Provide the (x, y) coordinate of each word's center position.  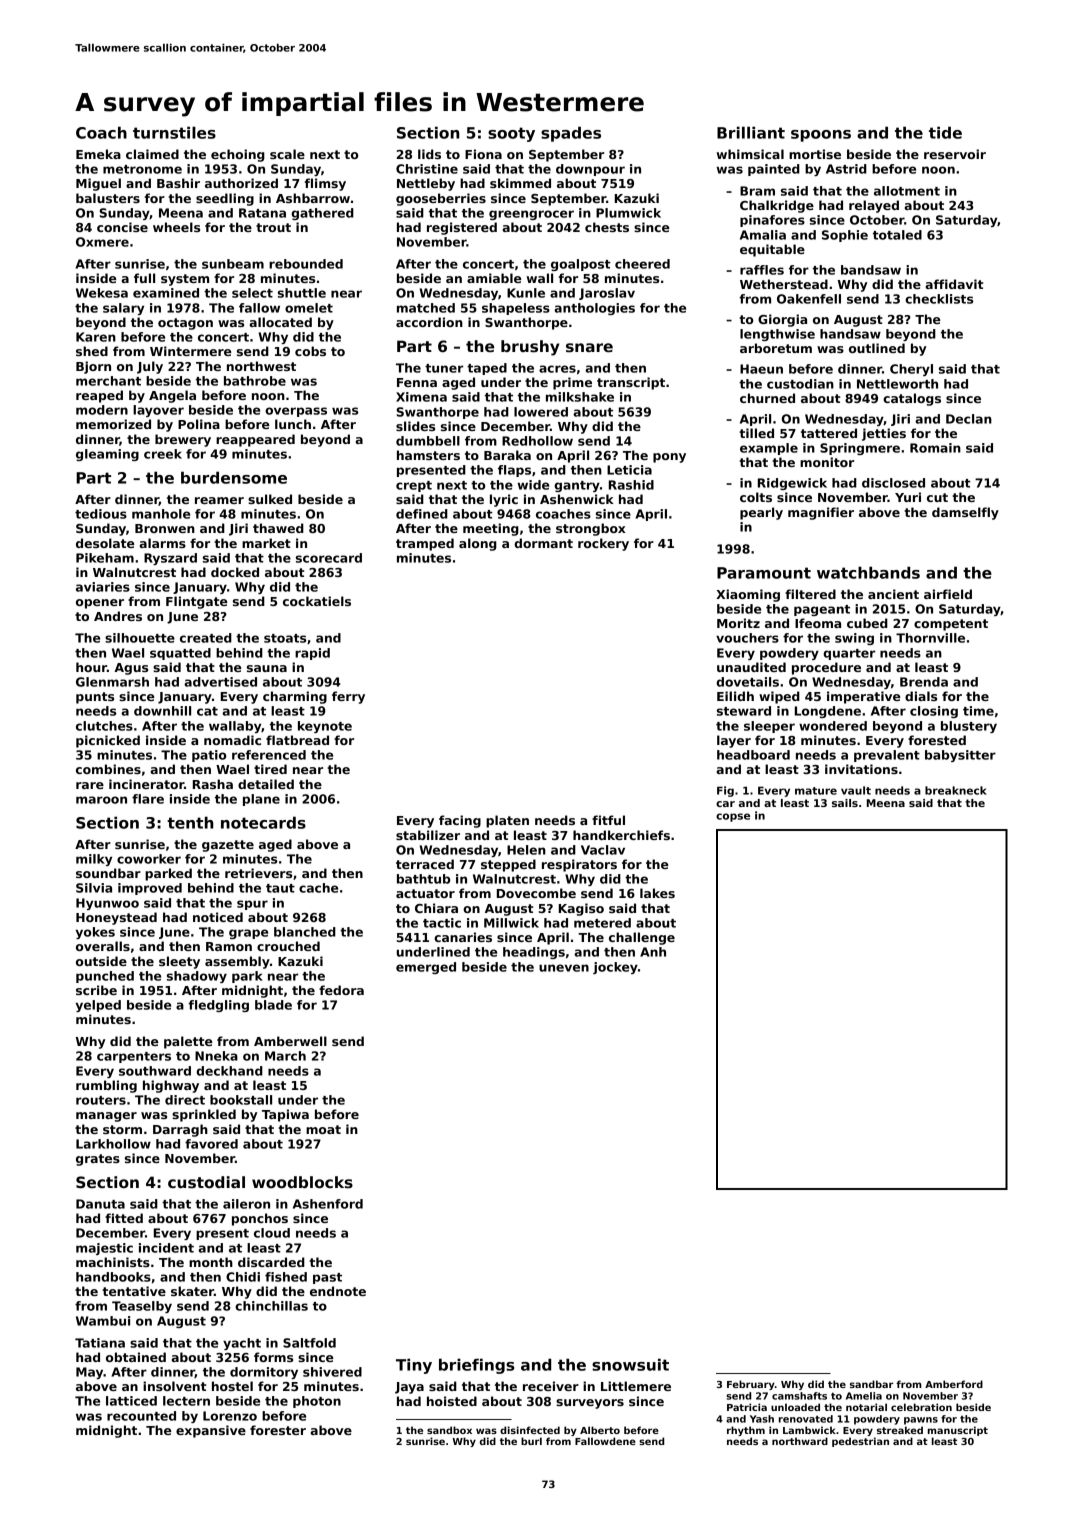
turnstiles (174, 132)
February (751, 1385)
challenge (642, 938)
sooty (511, 134)
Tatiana (100, 1343)
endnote (338, 1291)
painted (774, 170)
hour (91, 667)
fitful (608, 820)
